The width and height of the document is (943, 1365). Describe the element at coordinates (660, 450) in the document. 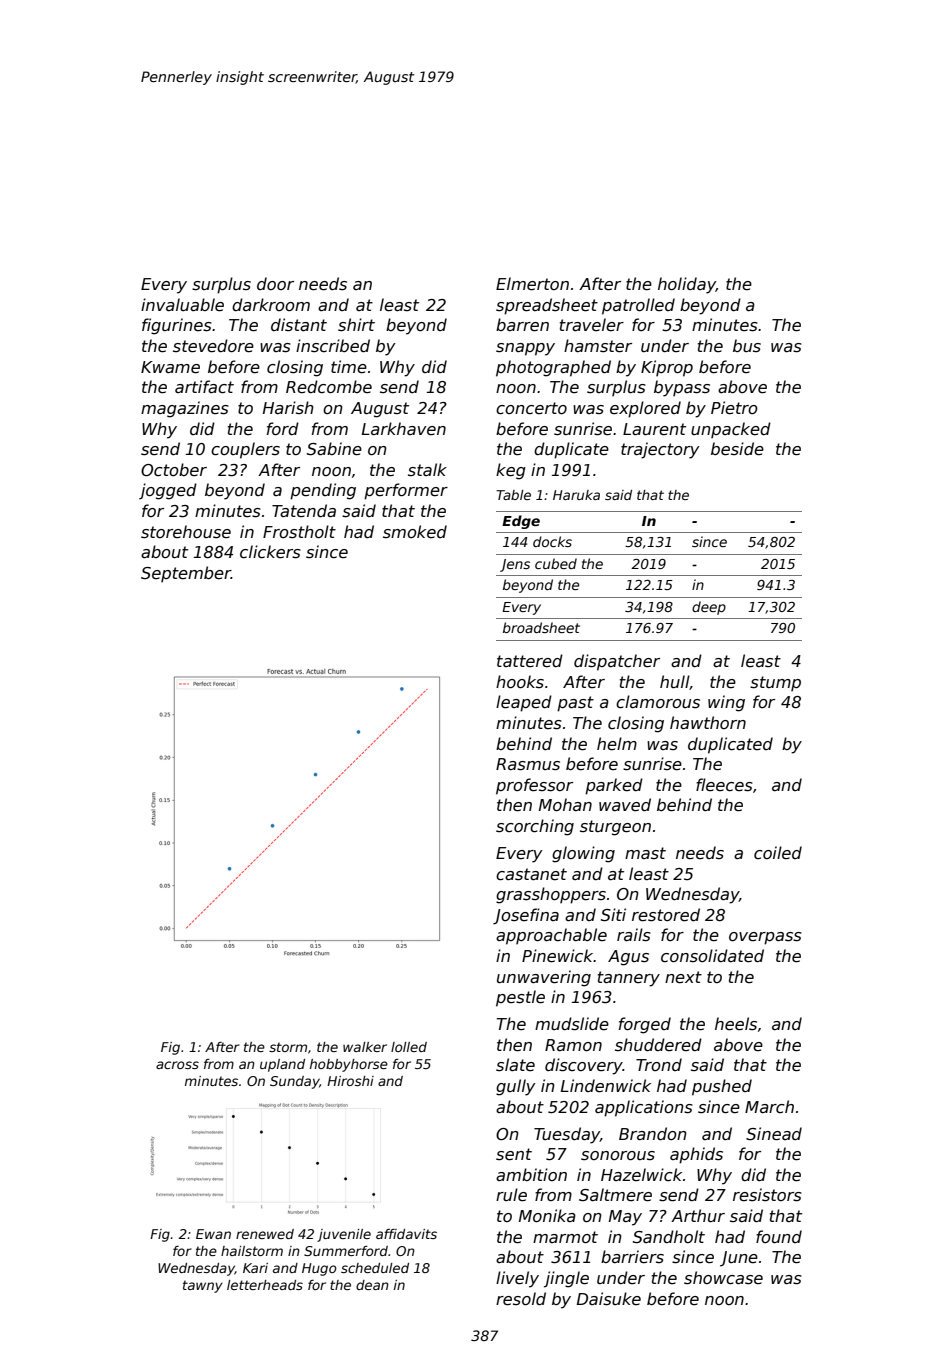

I see `trajectory` at that location.
